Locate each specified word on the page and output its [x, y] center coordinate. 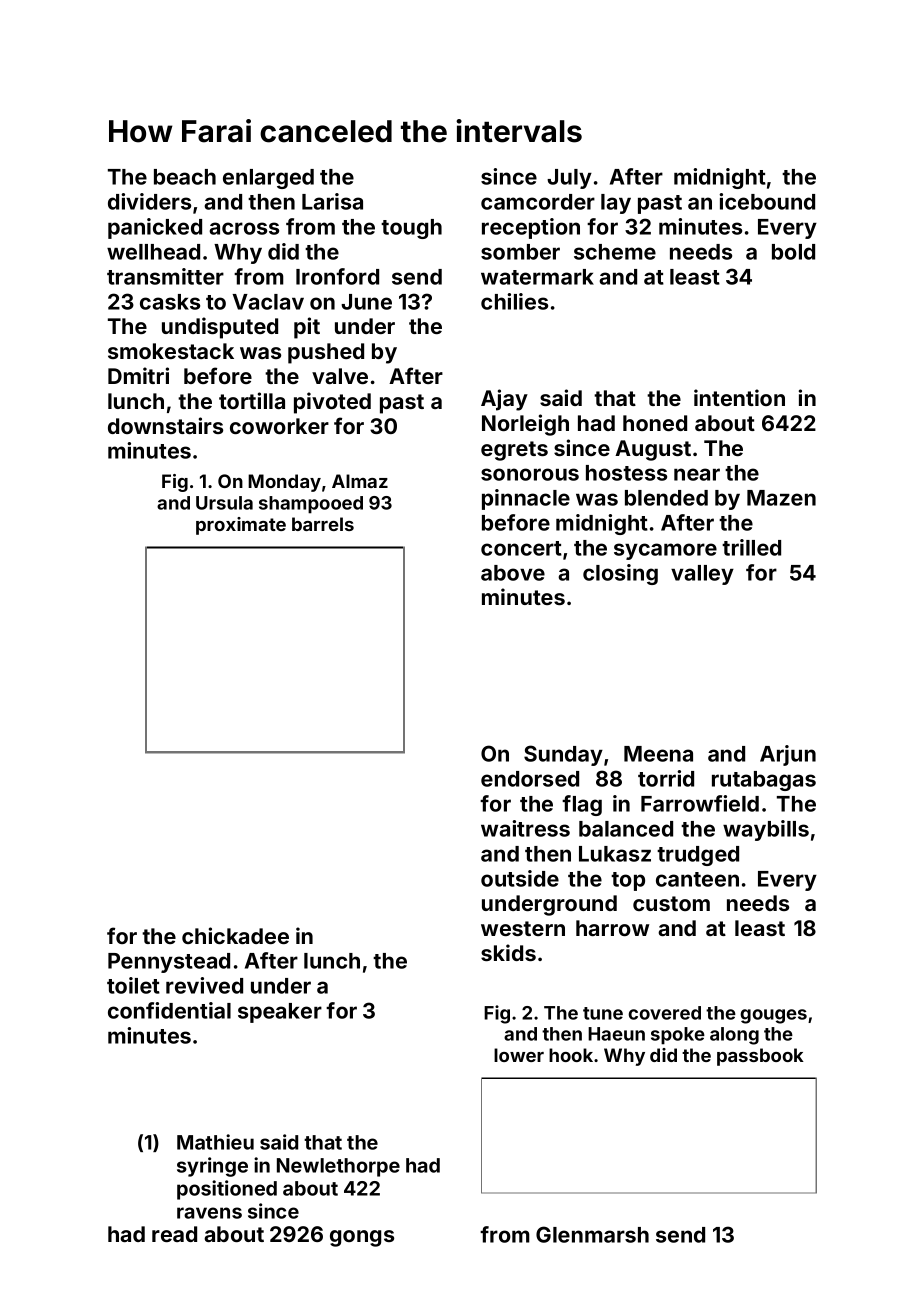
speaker [280, 1013]
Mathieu [215, 1142]
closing [620, 574]
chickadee [235, 935]
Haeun [616, 1034]
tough [411, 229]
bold [793, 252]
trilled [751, 547]
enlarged [268, 179]
